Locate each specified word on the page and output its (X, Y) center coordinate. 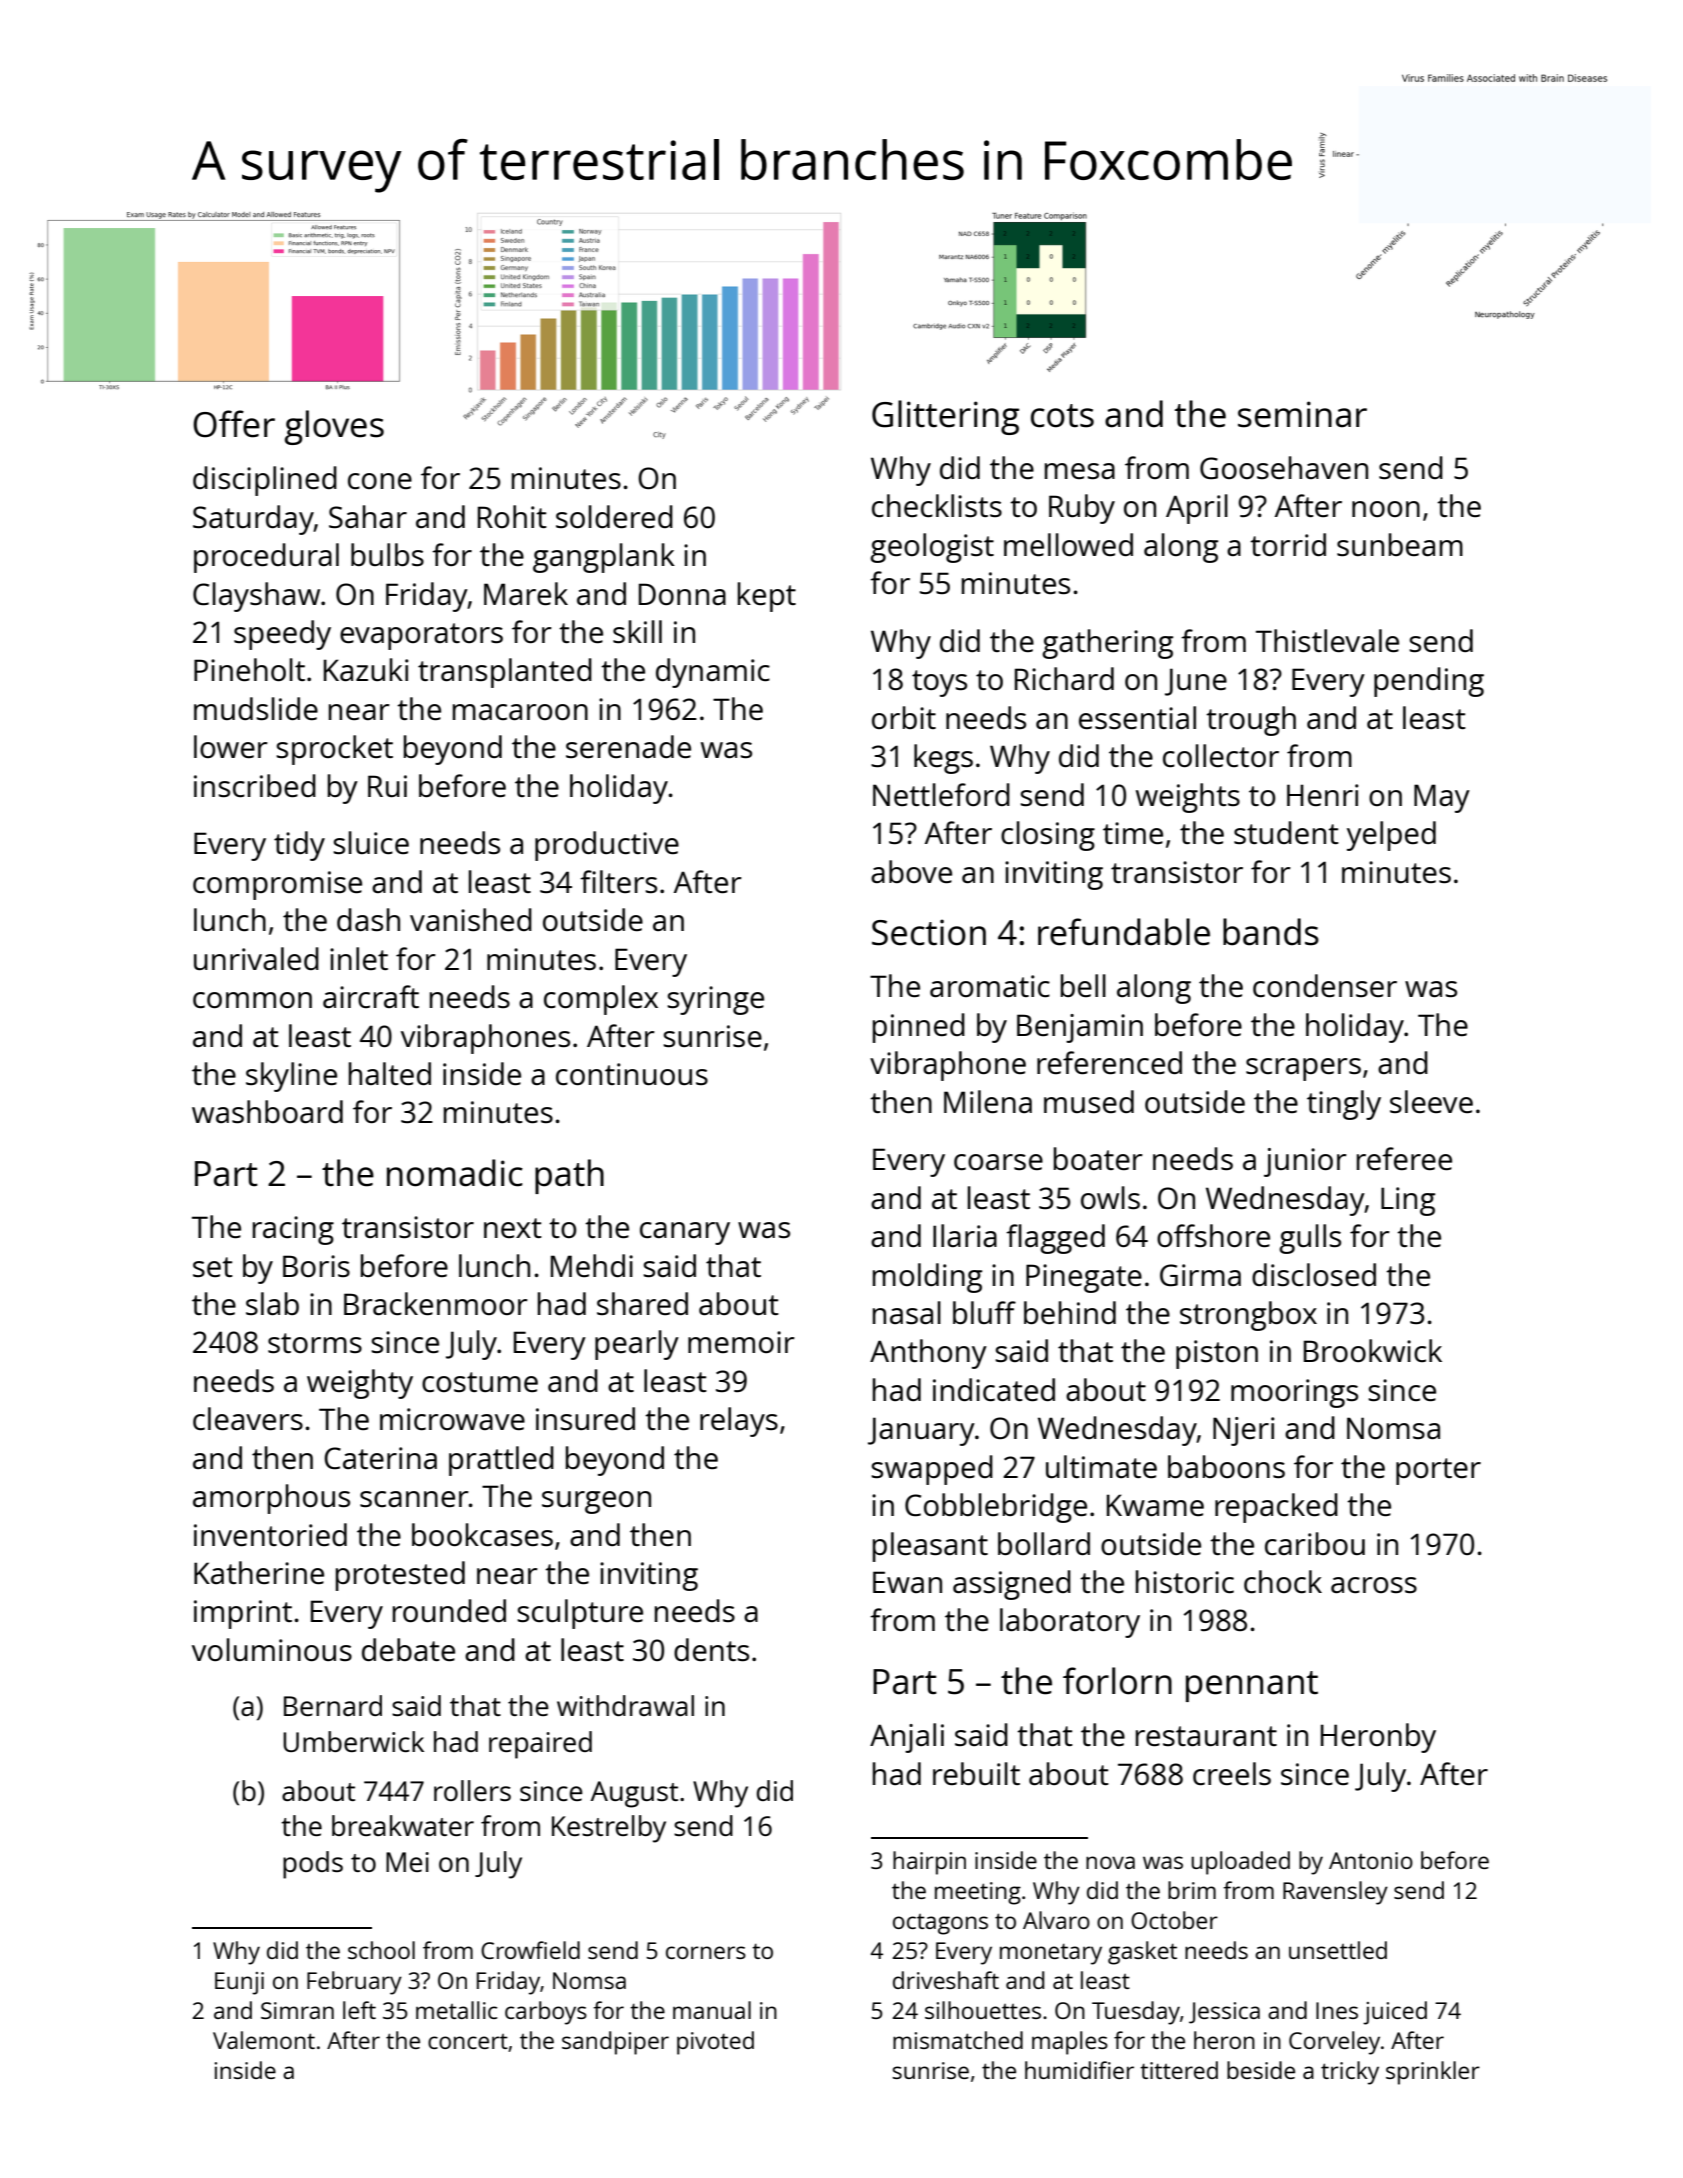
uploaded (1240, 1863)
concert (468, 2041)
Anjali (907, 1738)
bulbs (387, 554)
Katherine (259, 1573)
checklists (937, 506)
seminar (1302, 414)
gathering (1107, 644)
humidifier (1079, 2070)
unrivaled (256, 959)
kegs (943, 759)
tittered (1179, 2070)
